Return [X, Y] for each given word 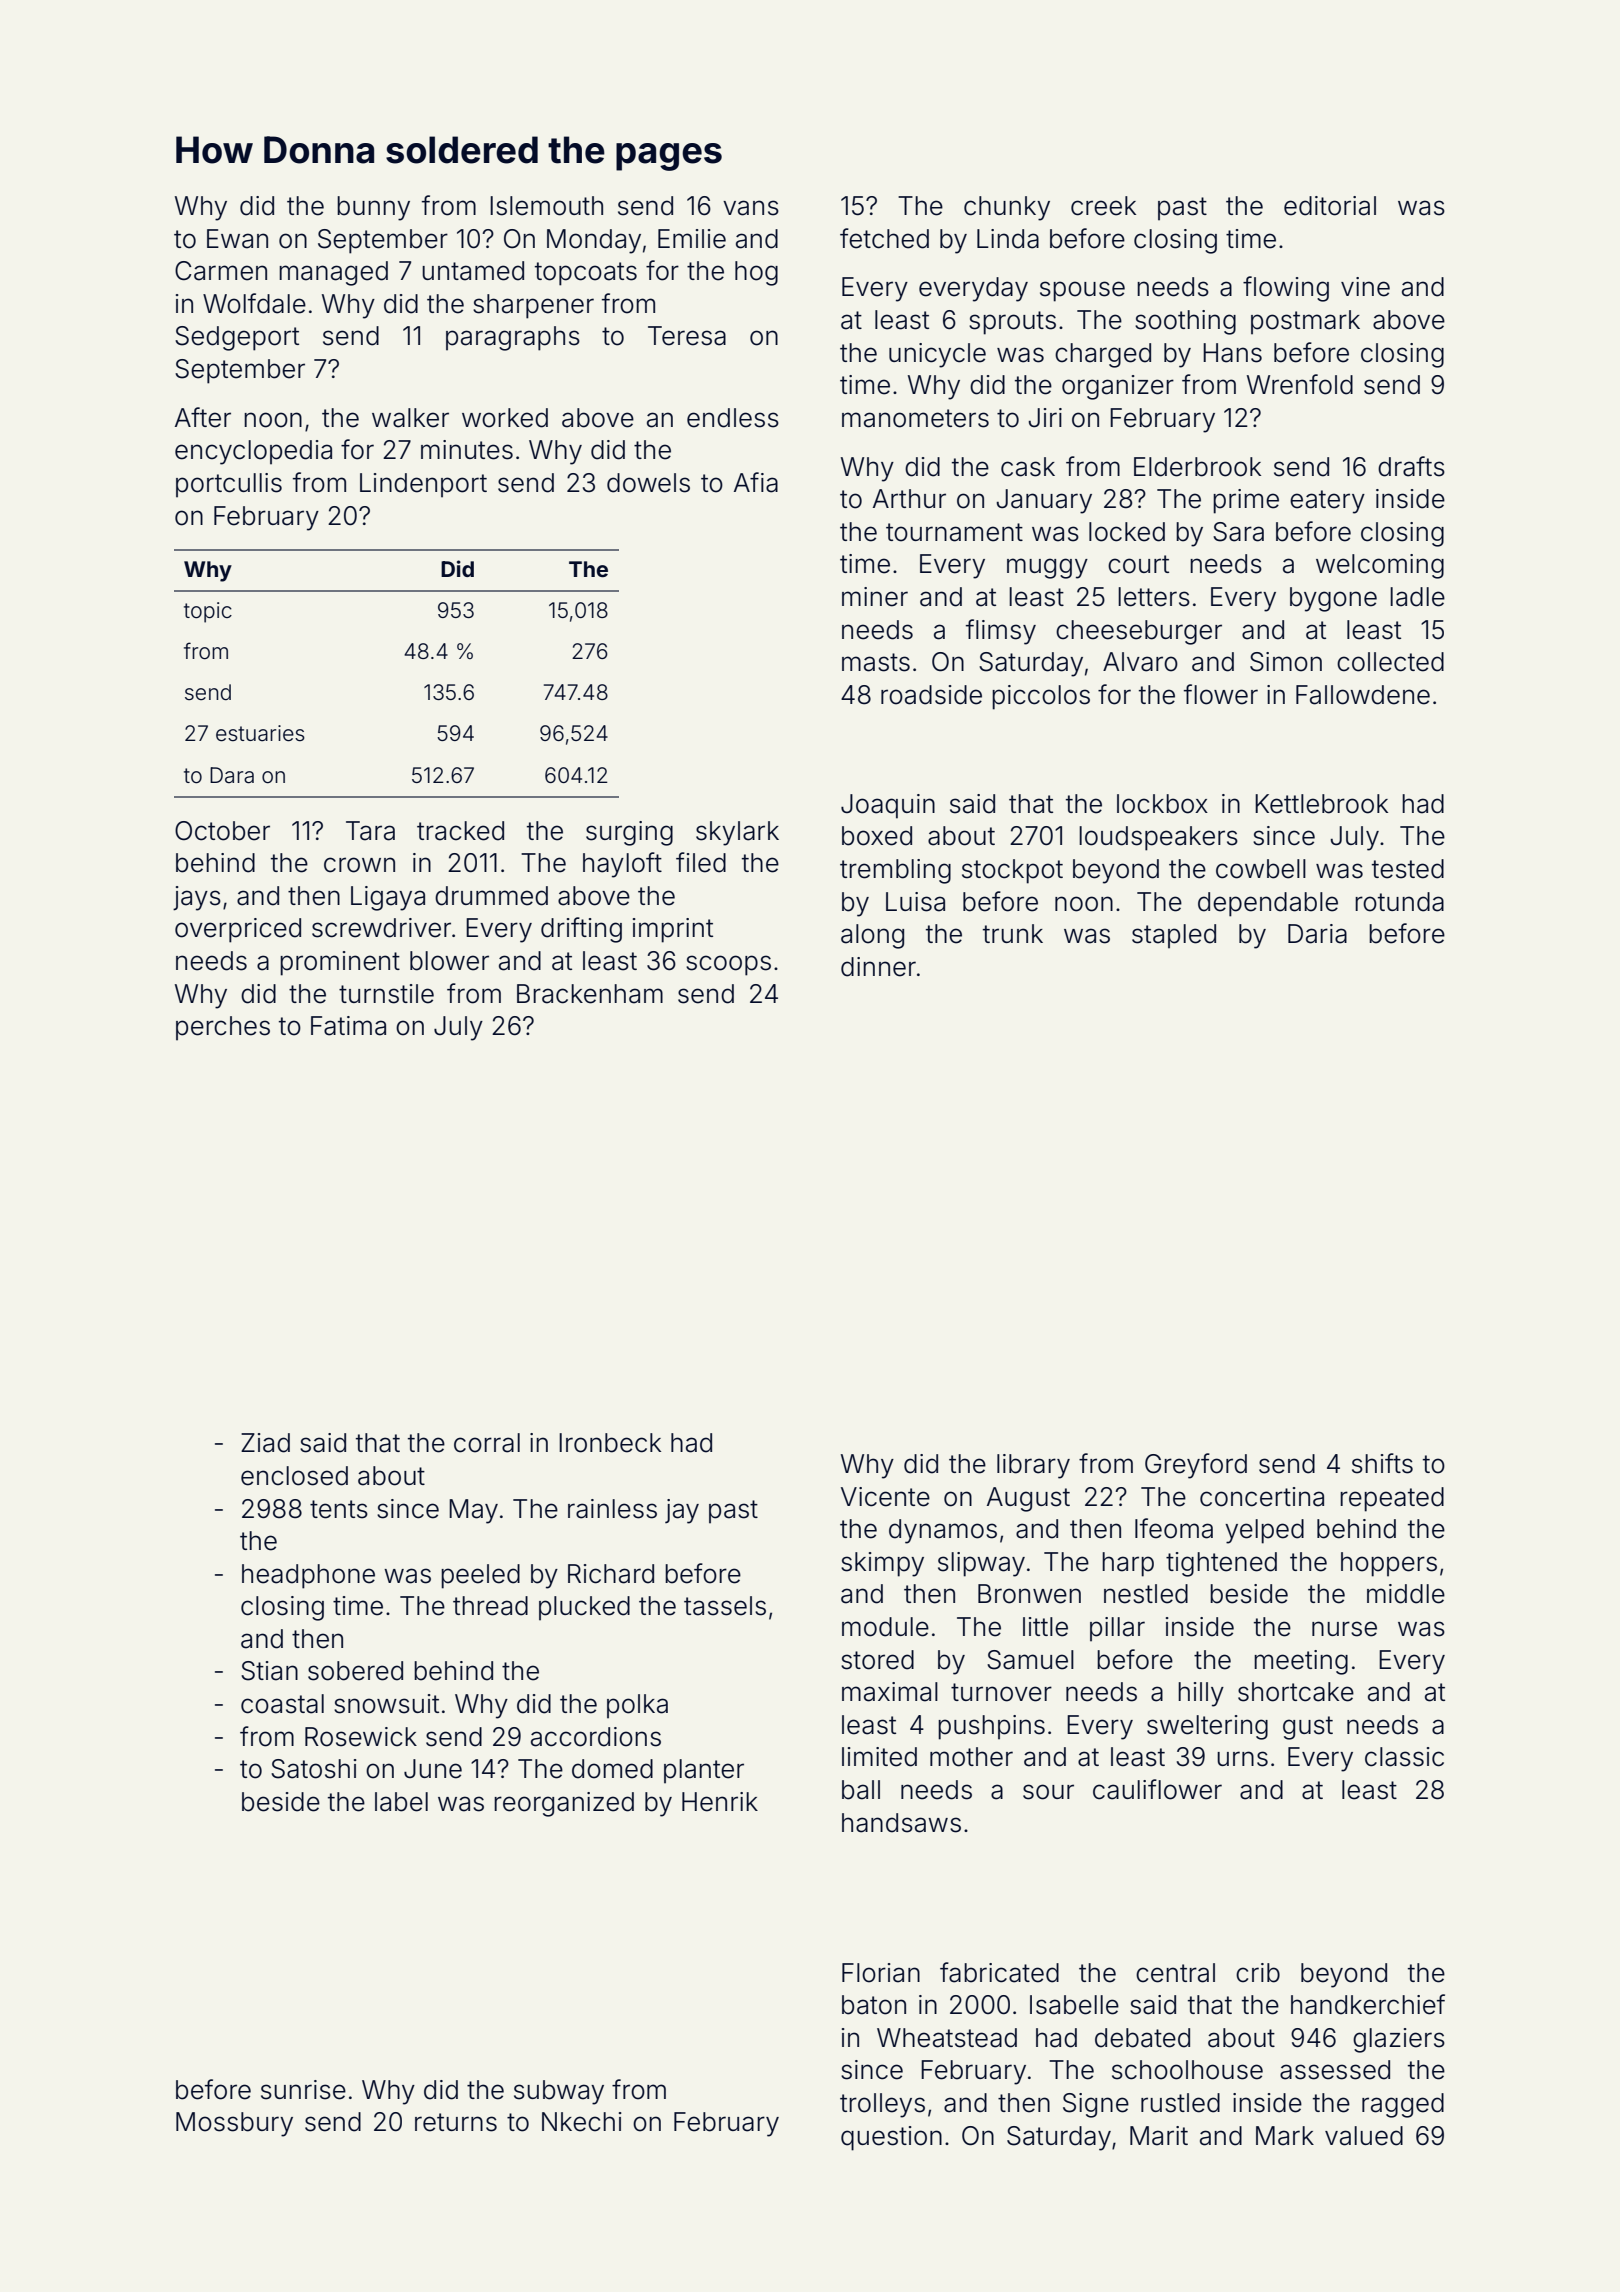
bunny [373, 208]
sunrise [303, 2090]
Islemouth [546, 206]
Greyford [1196, 1466]
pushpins [991, 1727]
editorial [1330, 206]
